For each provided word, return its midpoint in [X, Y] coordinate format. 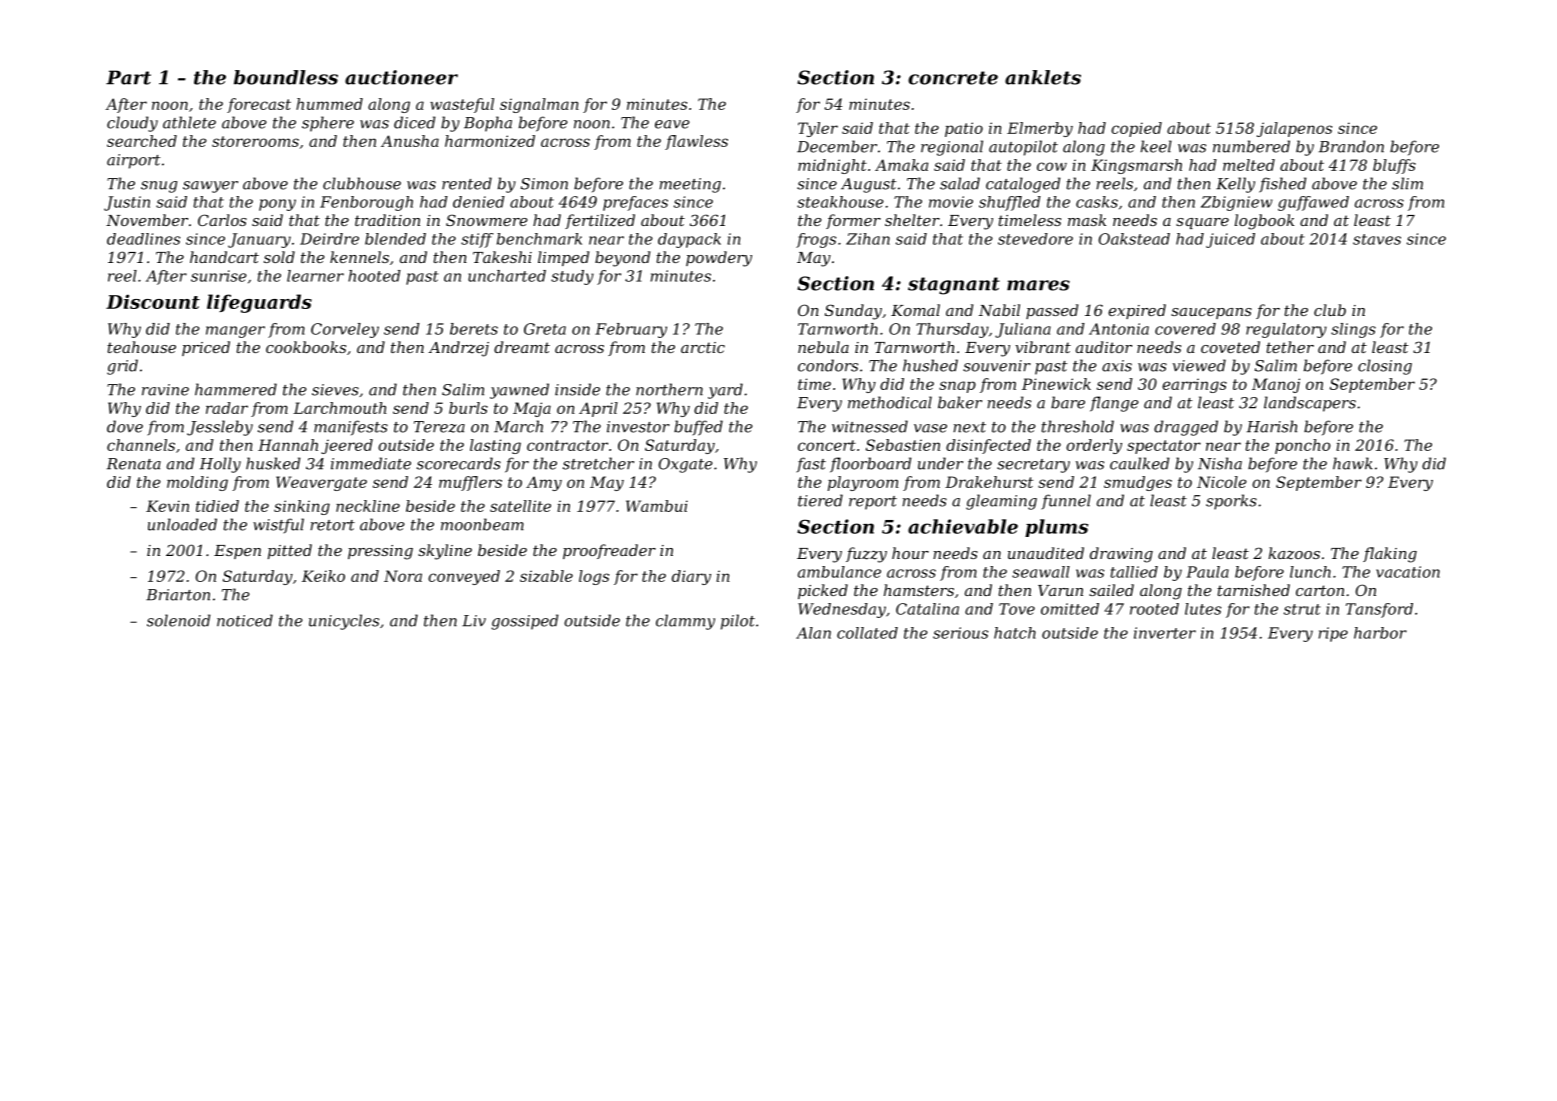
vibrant [1043, 347]
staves [1377, 239]
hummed [329, 104]
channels [141, 445]
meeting [690, 185]
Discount [153, 301]
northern [669, 389]
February [631, 330]
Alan [813, 633]
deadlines [143, 239]
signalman [539, 105]
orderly [1094, 446]
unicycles [344, 622]
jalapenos [1294, 129]
